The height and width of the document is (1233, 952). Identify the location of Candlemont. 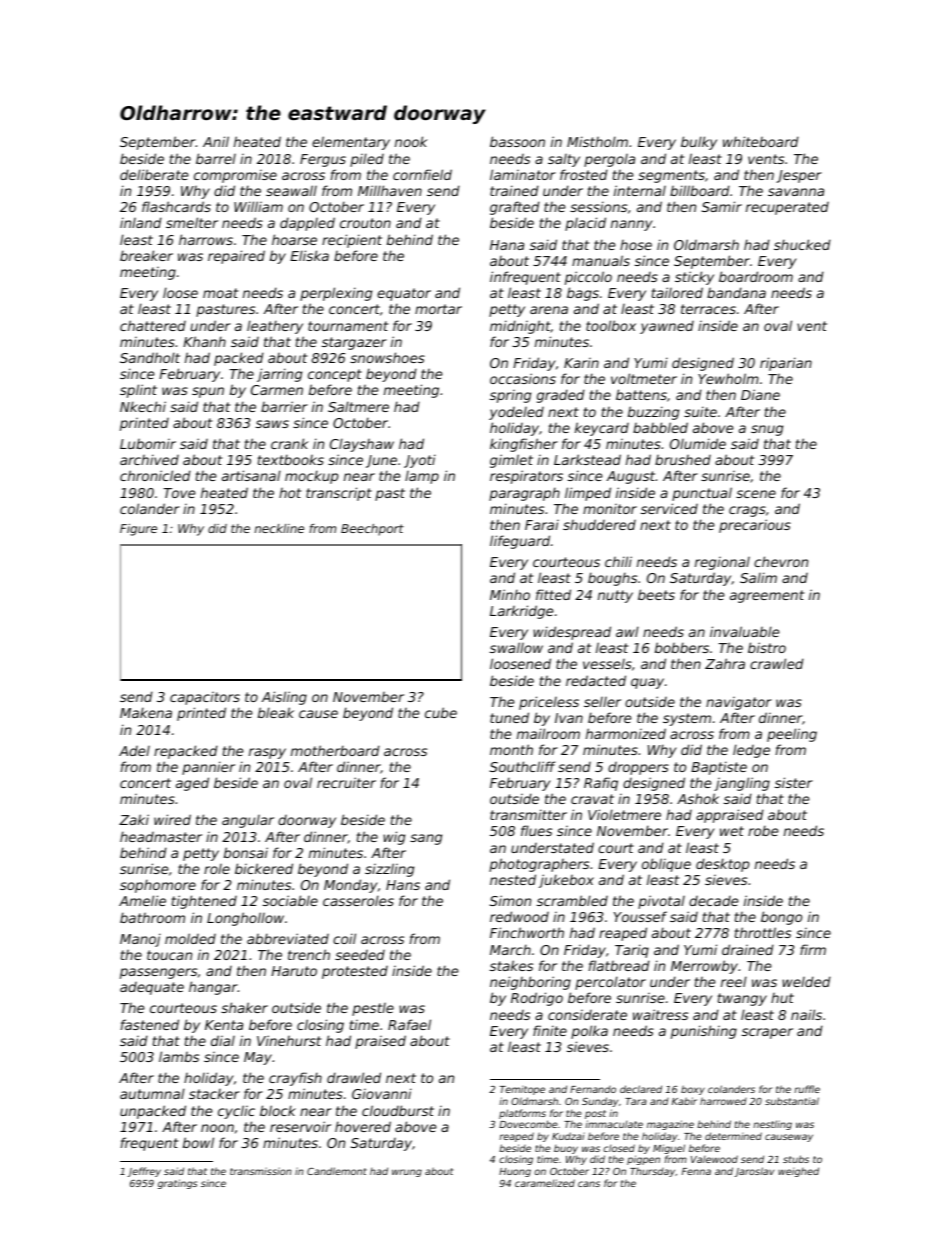
(337, 1171).
